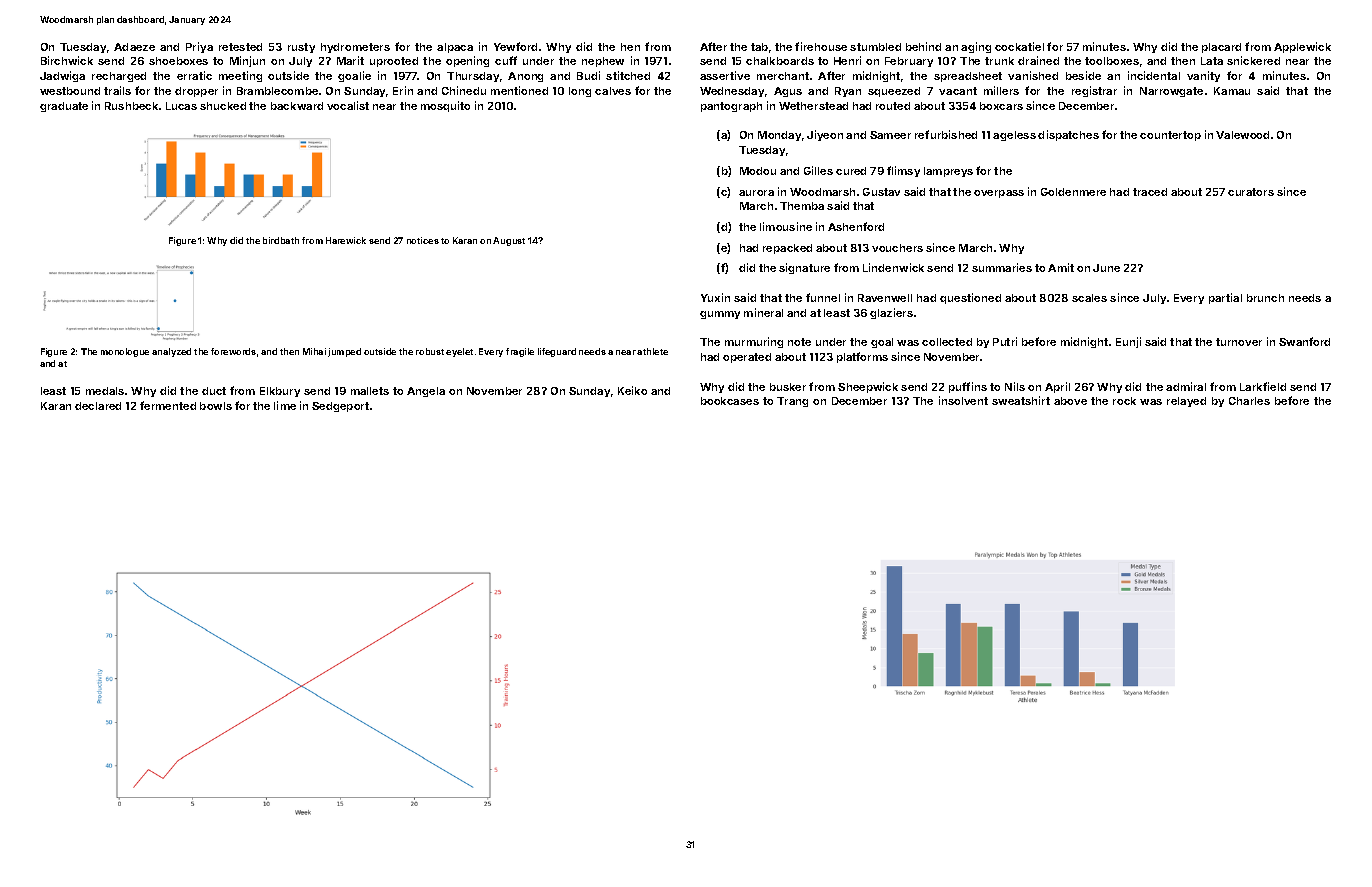 This image has height=887, width=1372. Describe the element at coordinates (194, 75) in the image. I see `erratic` at that location.
